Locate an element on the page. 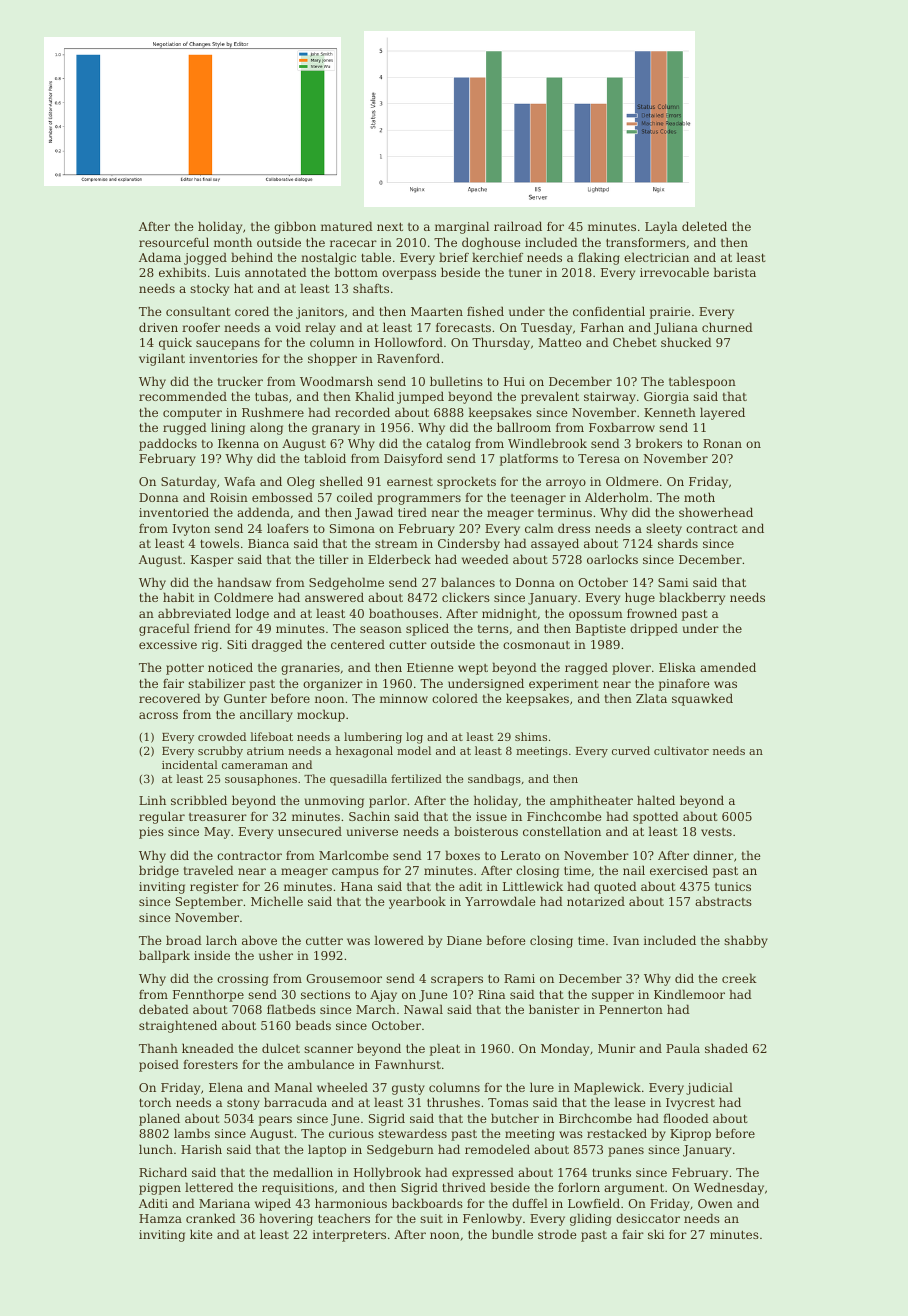  Ivan is located at coordinates (626, 940).
